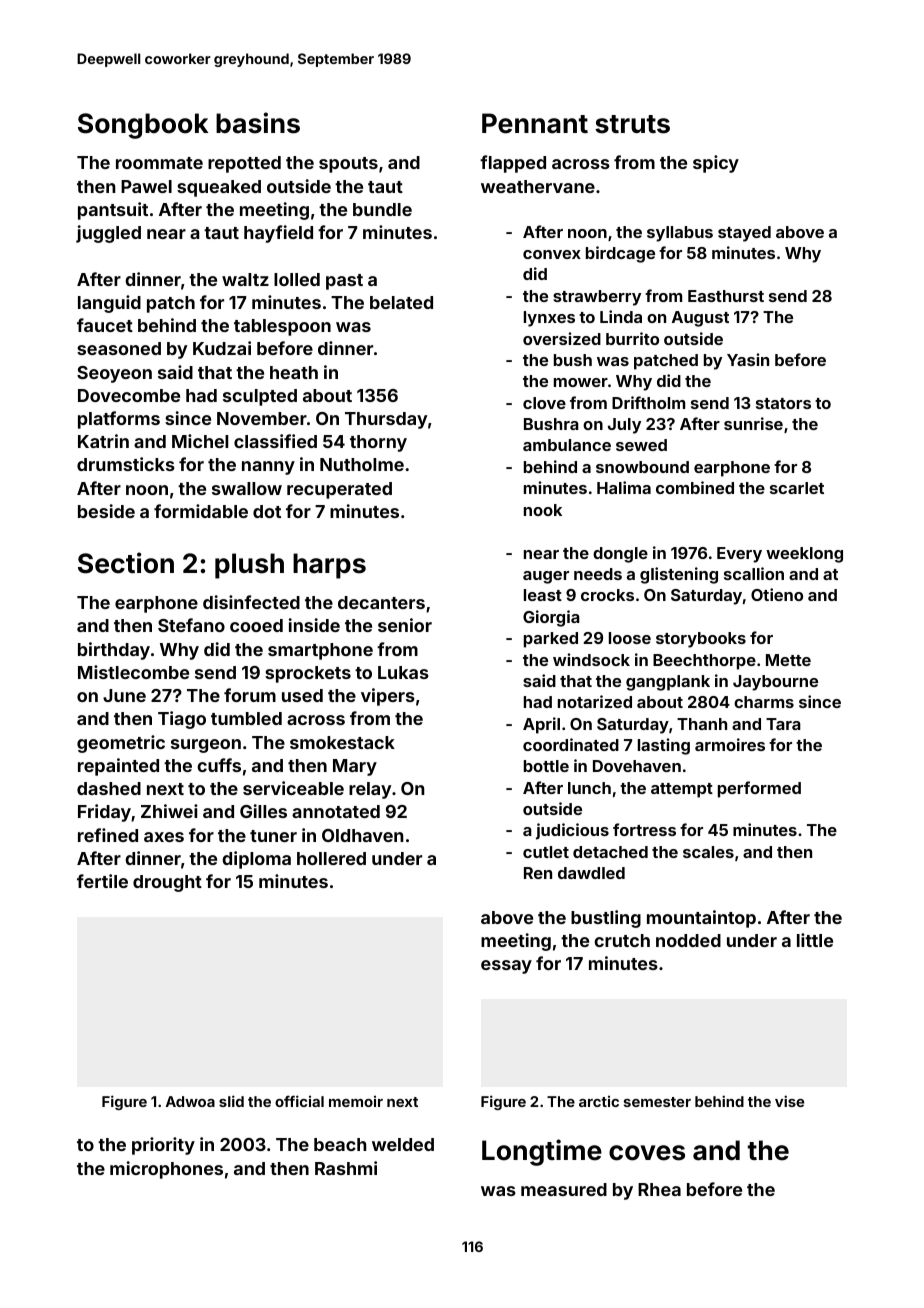  What do you see at coordinates (564, 1189) in the screenshot?
I see `measured` at bounding box center [564, 1189].
